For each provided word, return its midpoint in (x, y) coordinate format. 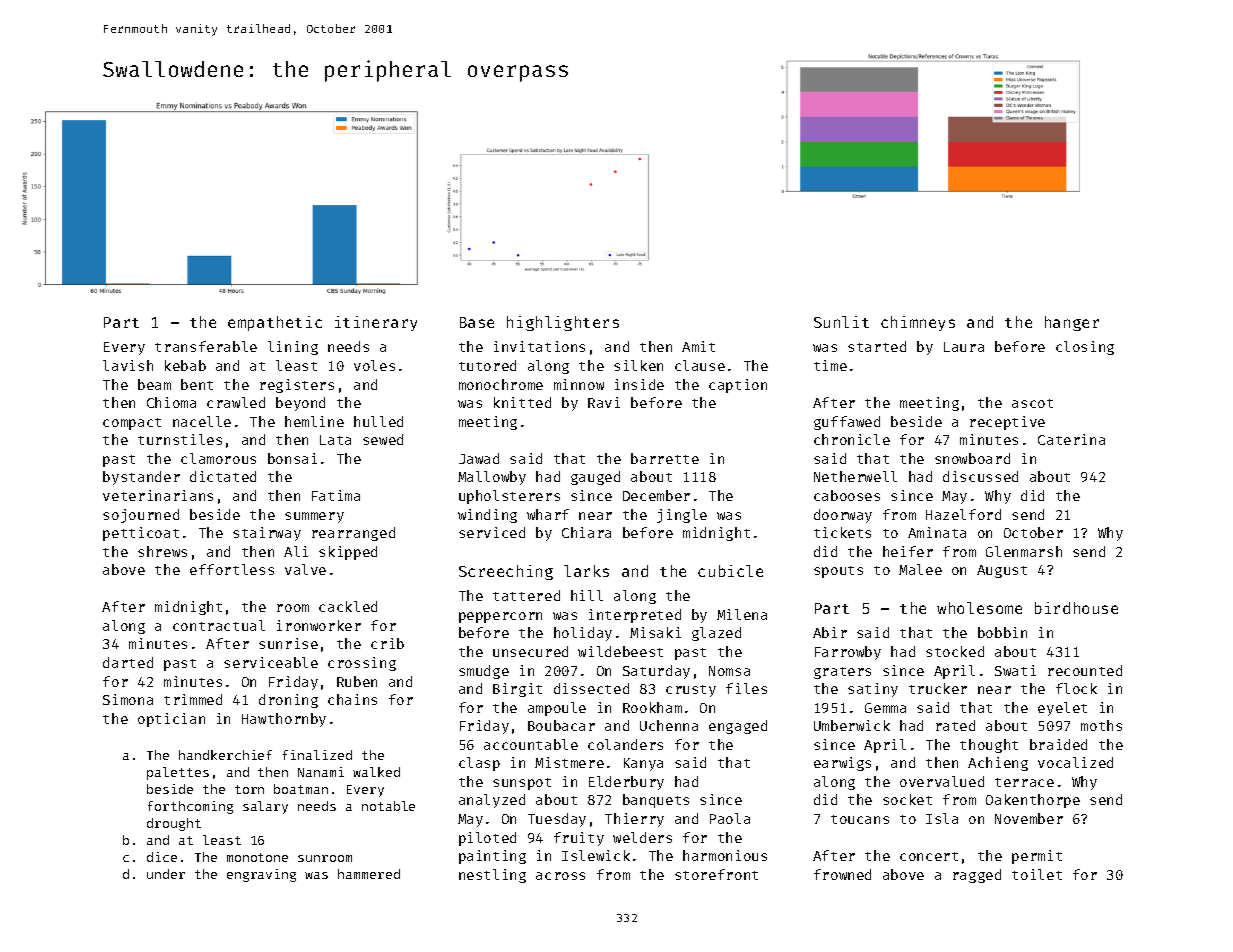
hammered (369, 874)
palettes (178, 773)
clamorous (218, 458)
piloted (487, 839)
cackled (348, 606)
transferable (206, 346)
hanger (1072, 323)
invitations (539, 346)
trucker (938, 688)
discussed (980, 476)
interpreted (635, 616)
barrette (665, 458)
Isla (942, 818)
